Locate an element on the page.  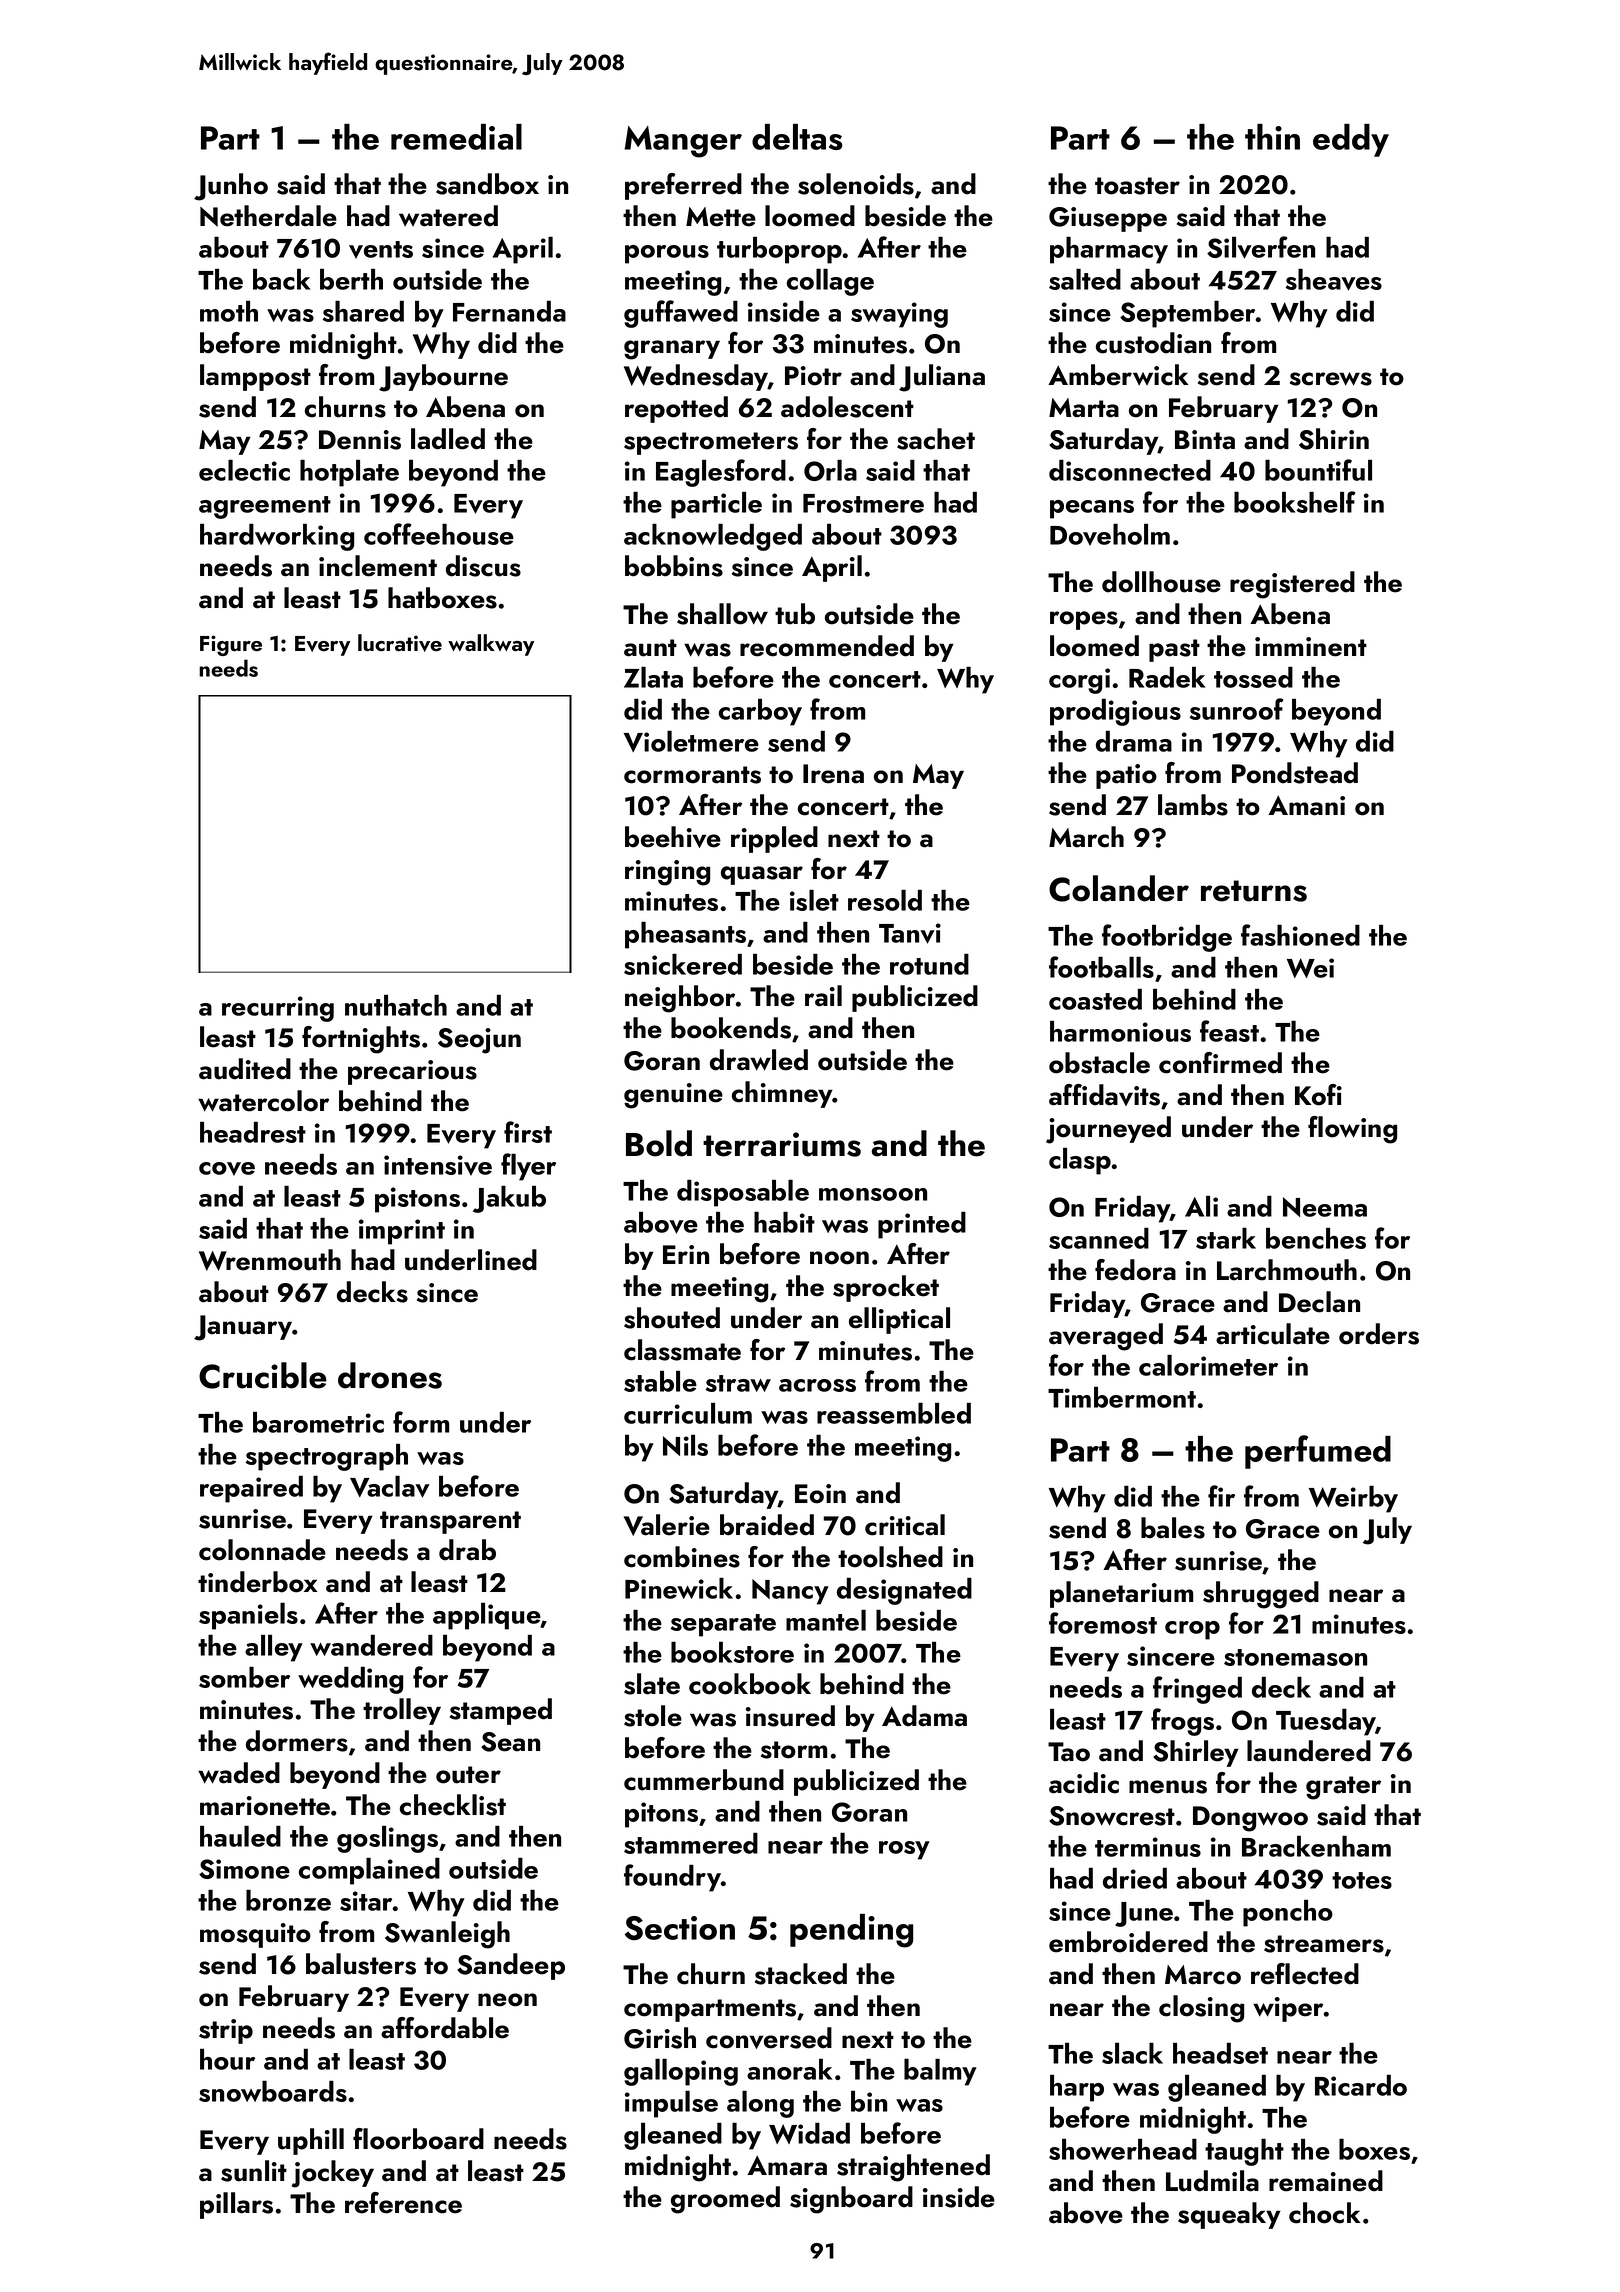
beehive is located at coordinates (673, 837).
